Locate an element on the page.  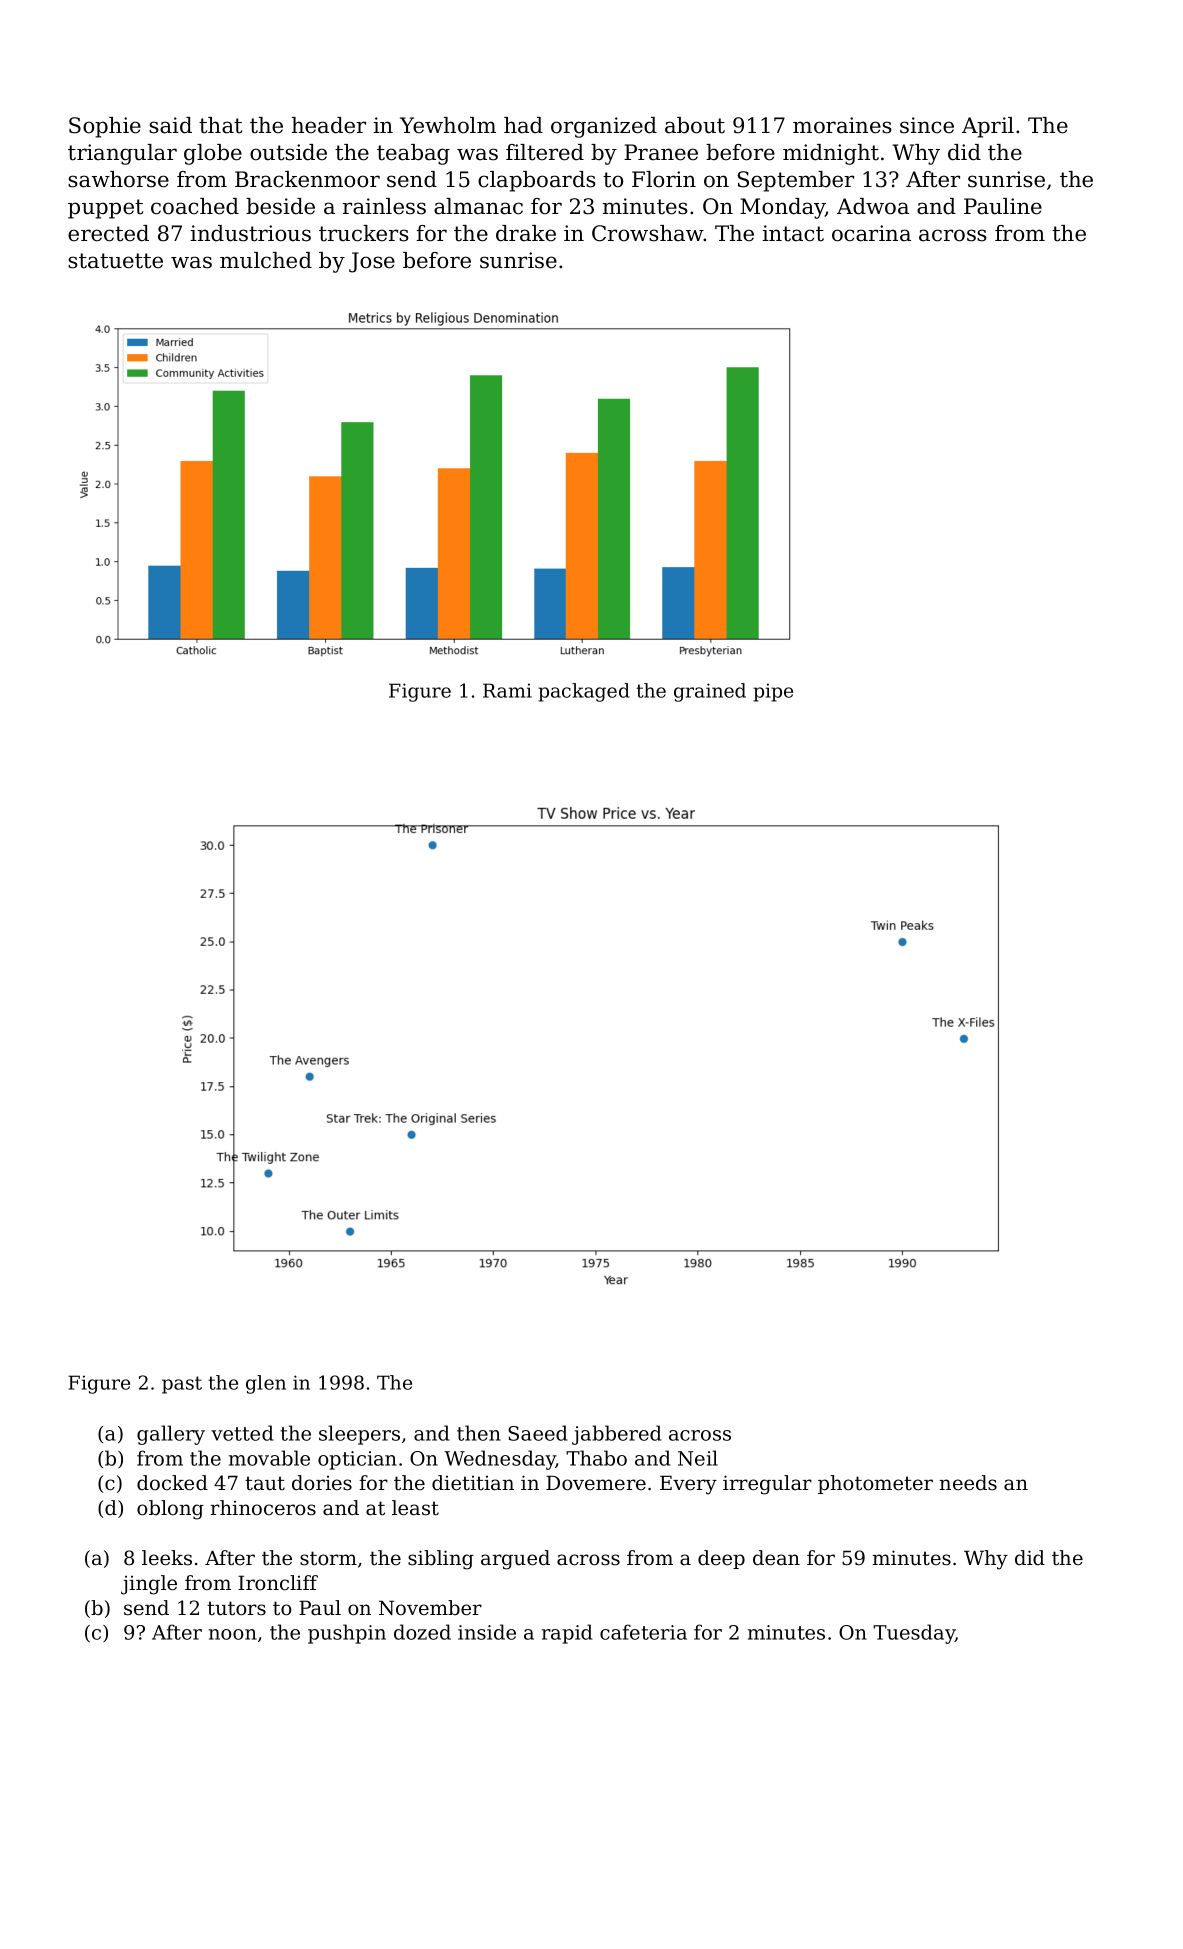
about is located at coordinates (695, 125).
